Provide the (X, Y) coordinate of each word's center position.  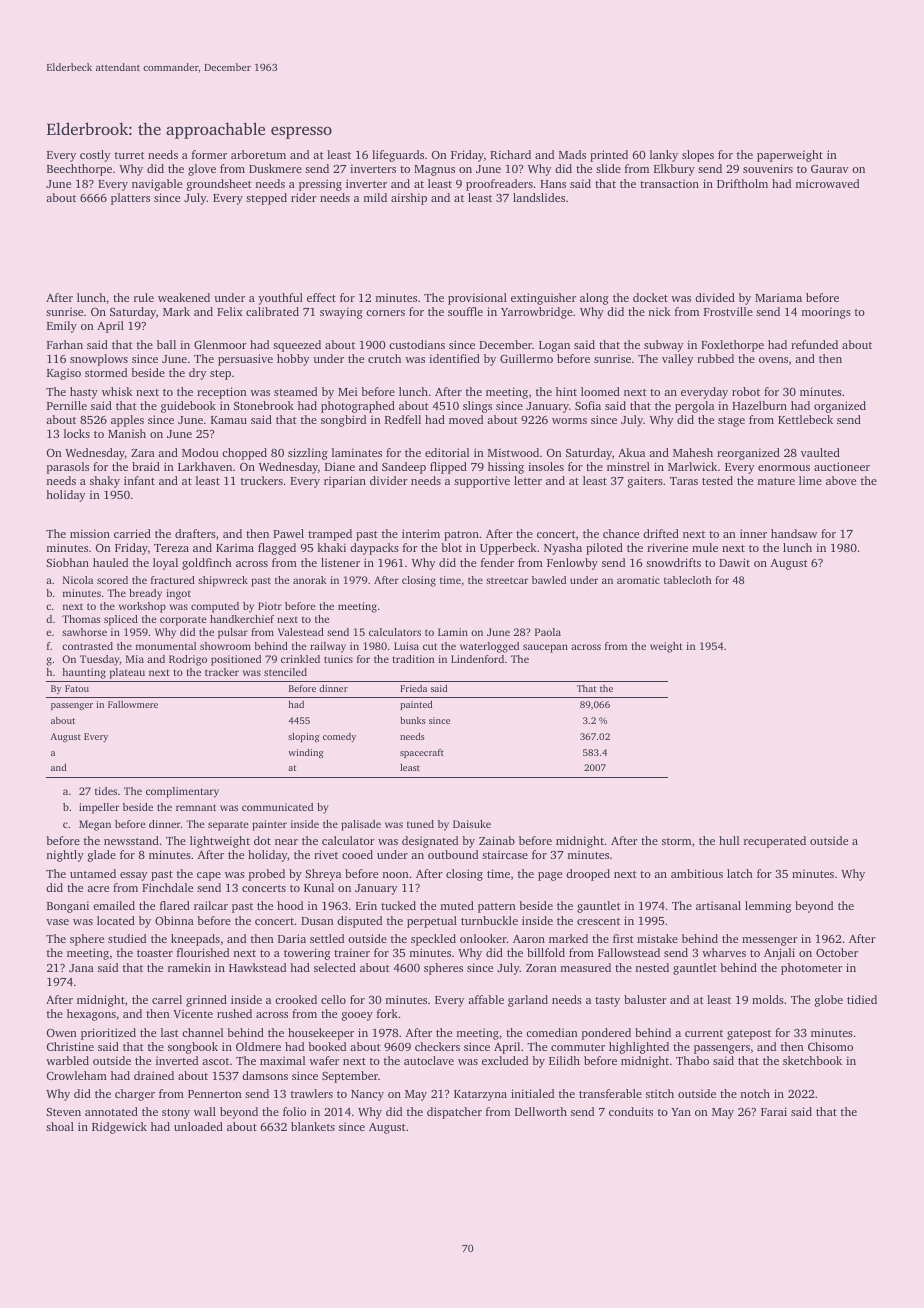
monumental (166, 646)
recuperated (775, 842)
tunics (338, 659)
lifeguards (398, 156)
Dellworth (541, 1111)
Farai (774, 1111)
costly (95, 156)
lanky (664, 156)
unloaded (198, 1126)
